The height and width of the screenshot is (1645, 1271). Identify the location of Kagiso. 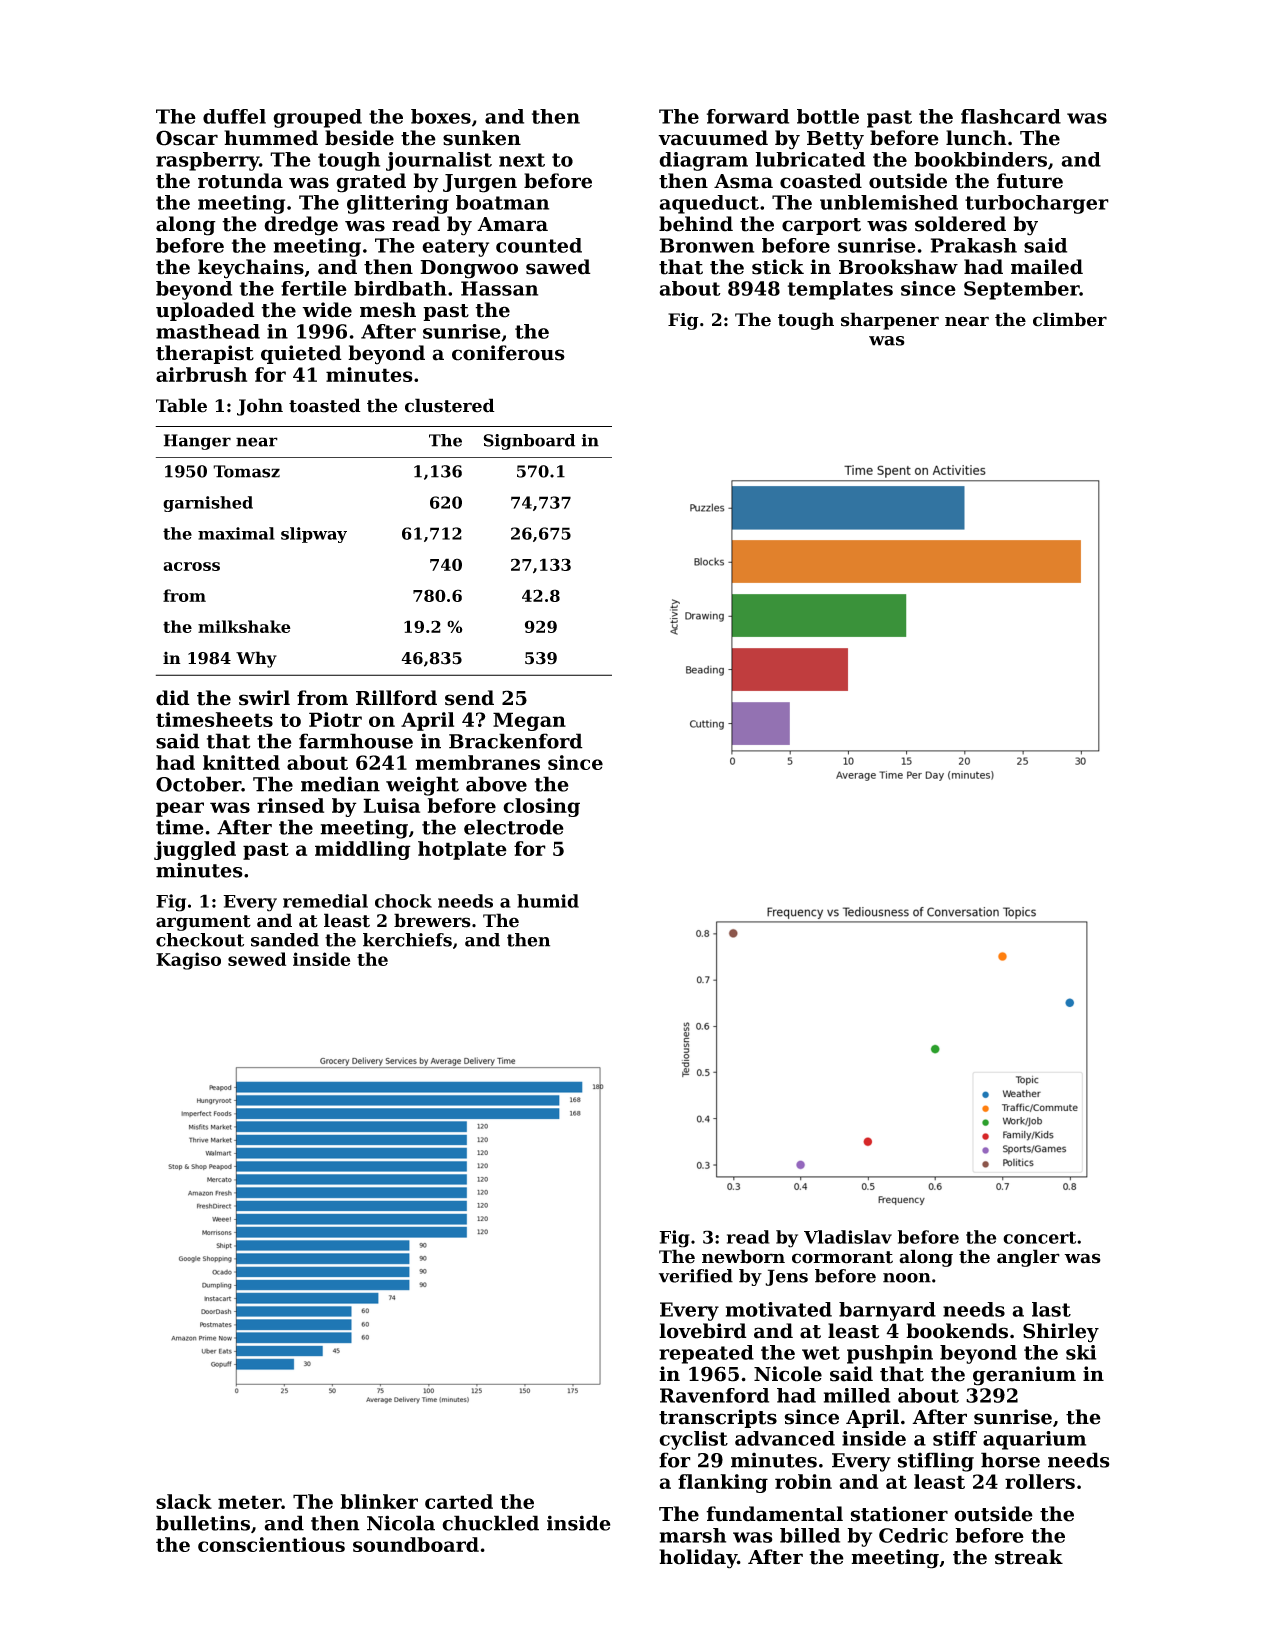
(188, 961).
